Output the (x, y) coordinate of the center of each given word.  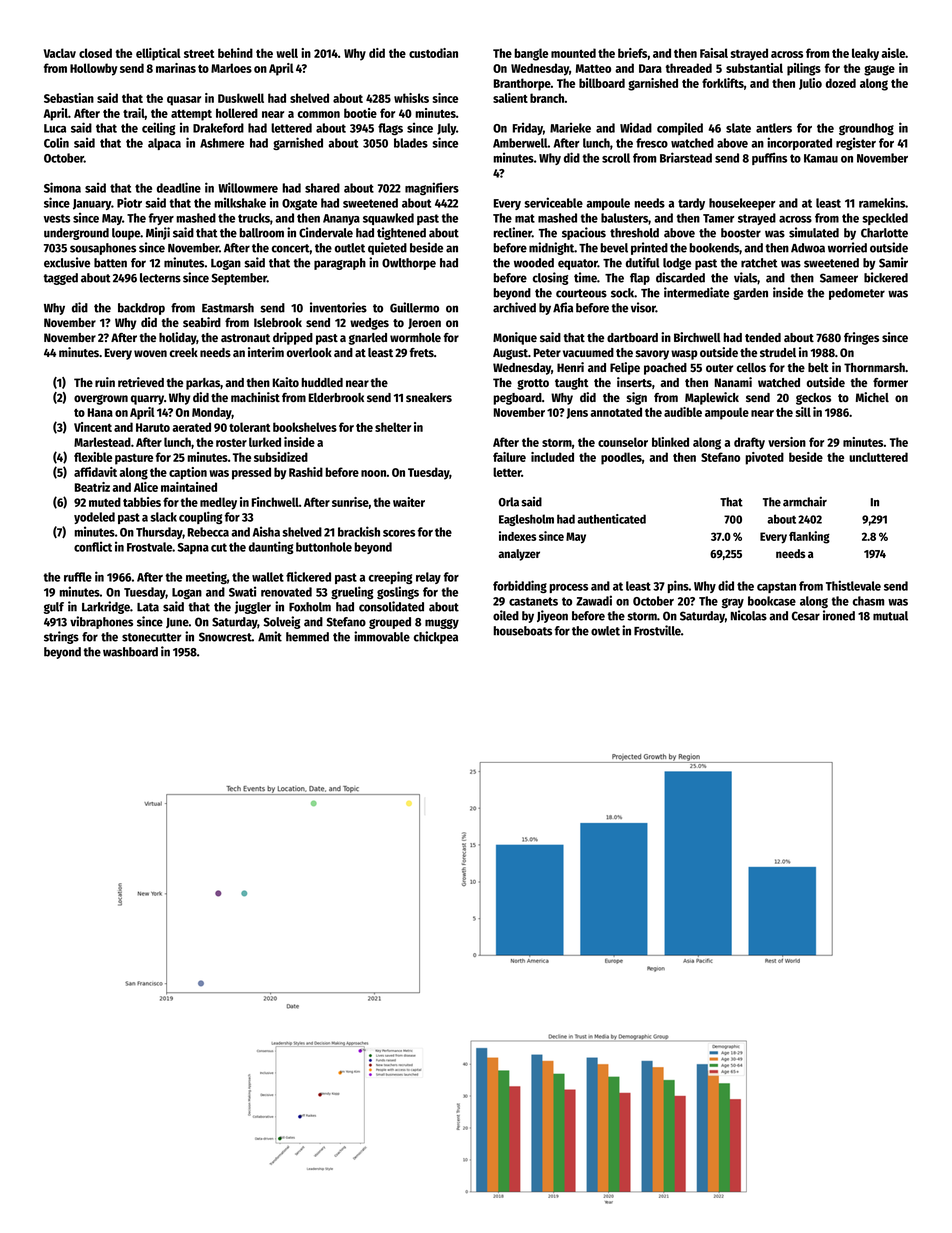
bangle (531, 54)
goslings (398, 592)
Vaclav (60, 53)
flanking (809, 537)
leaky (865, 54)
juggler (253, 607)
